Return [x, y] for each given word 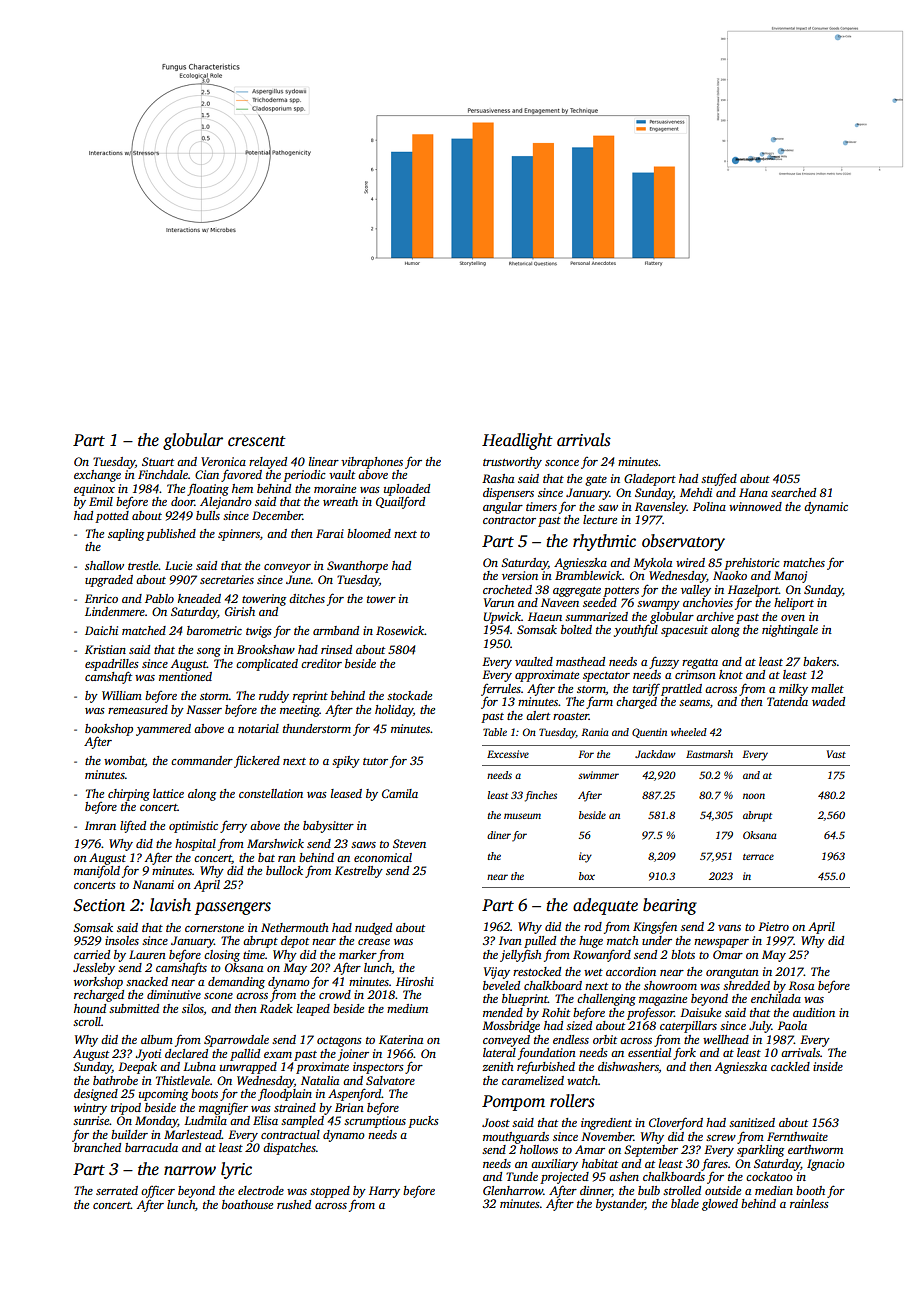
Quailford [400, 503]
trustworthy [512, 463]
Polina [709, 506]
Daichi [101, 630]
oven [793, 618]
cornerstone [214, 928]
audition [814, 1012]
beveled [501, 985]
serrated [117, 1190]
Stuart [158, 461]
